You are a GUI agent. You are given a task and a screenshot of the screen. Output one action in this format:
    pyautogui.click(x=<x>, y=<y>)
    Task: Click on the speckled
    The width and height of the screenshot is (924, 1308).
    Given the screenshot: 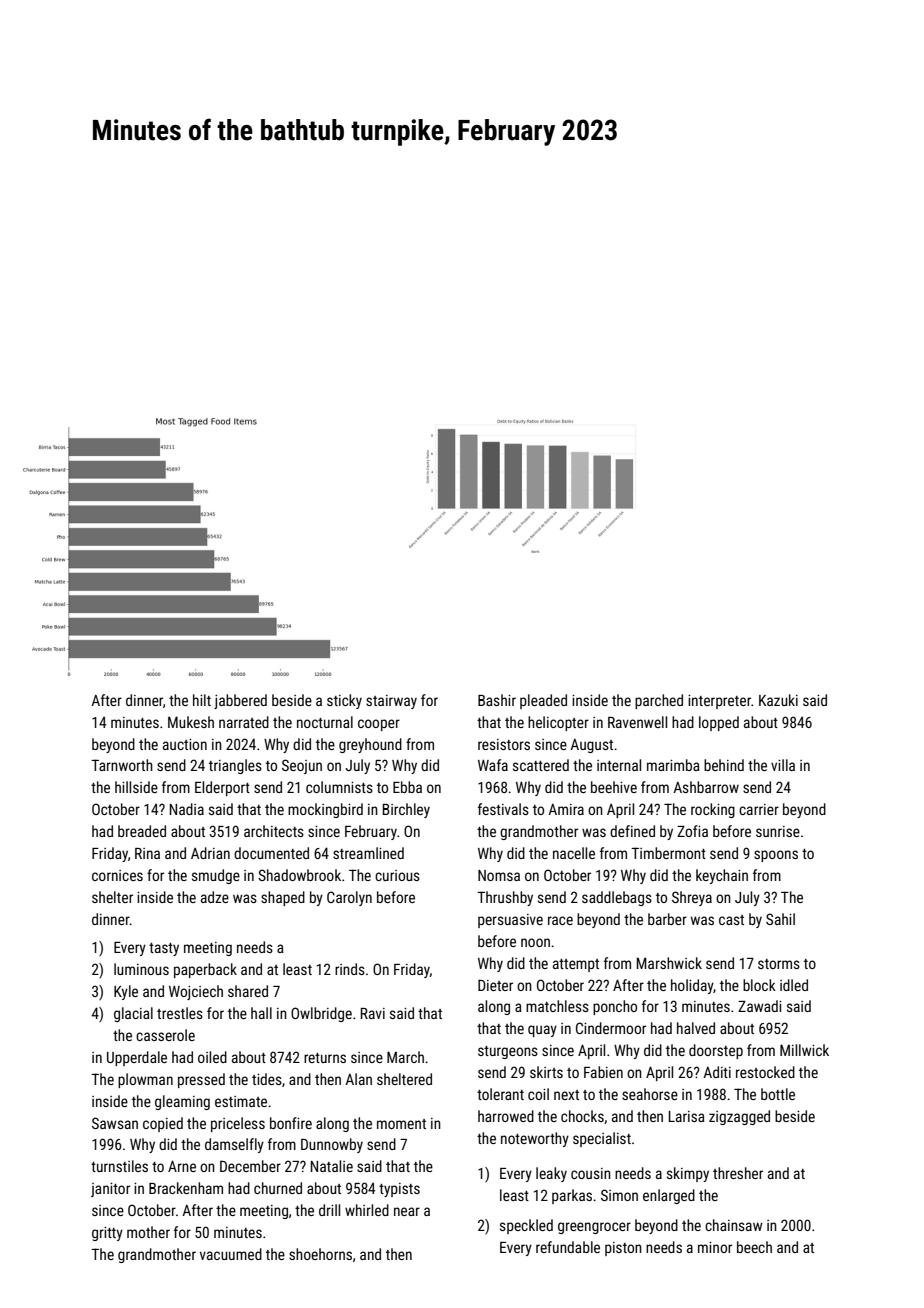 What is the action you would take?
    pyautogui.click(x=526, y=1226)
